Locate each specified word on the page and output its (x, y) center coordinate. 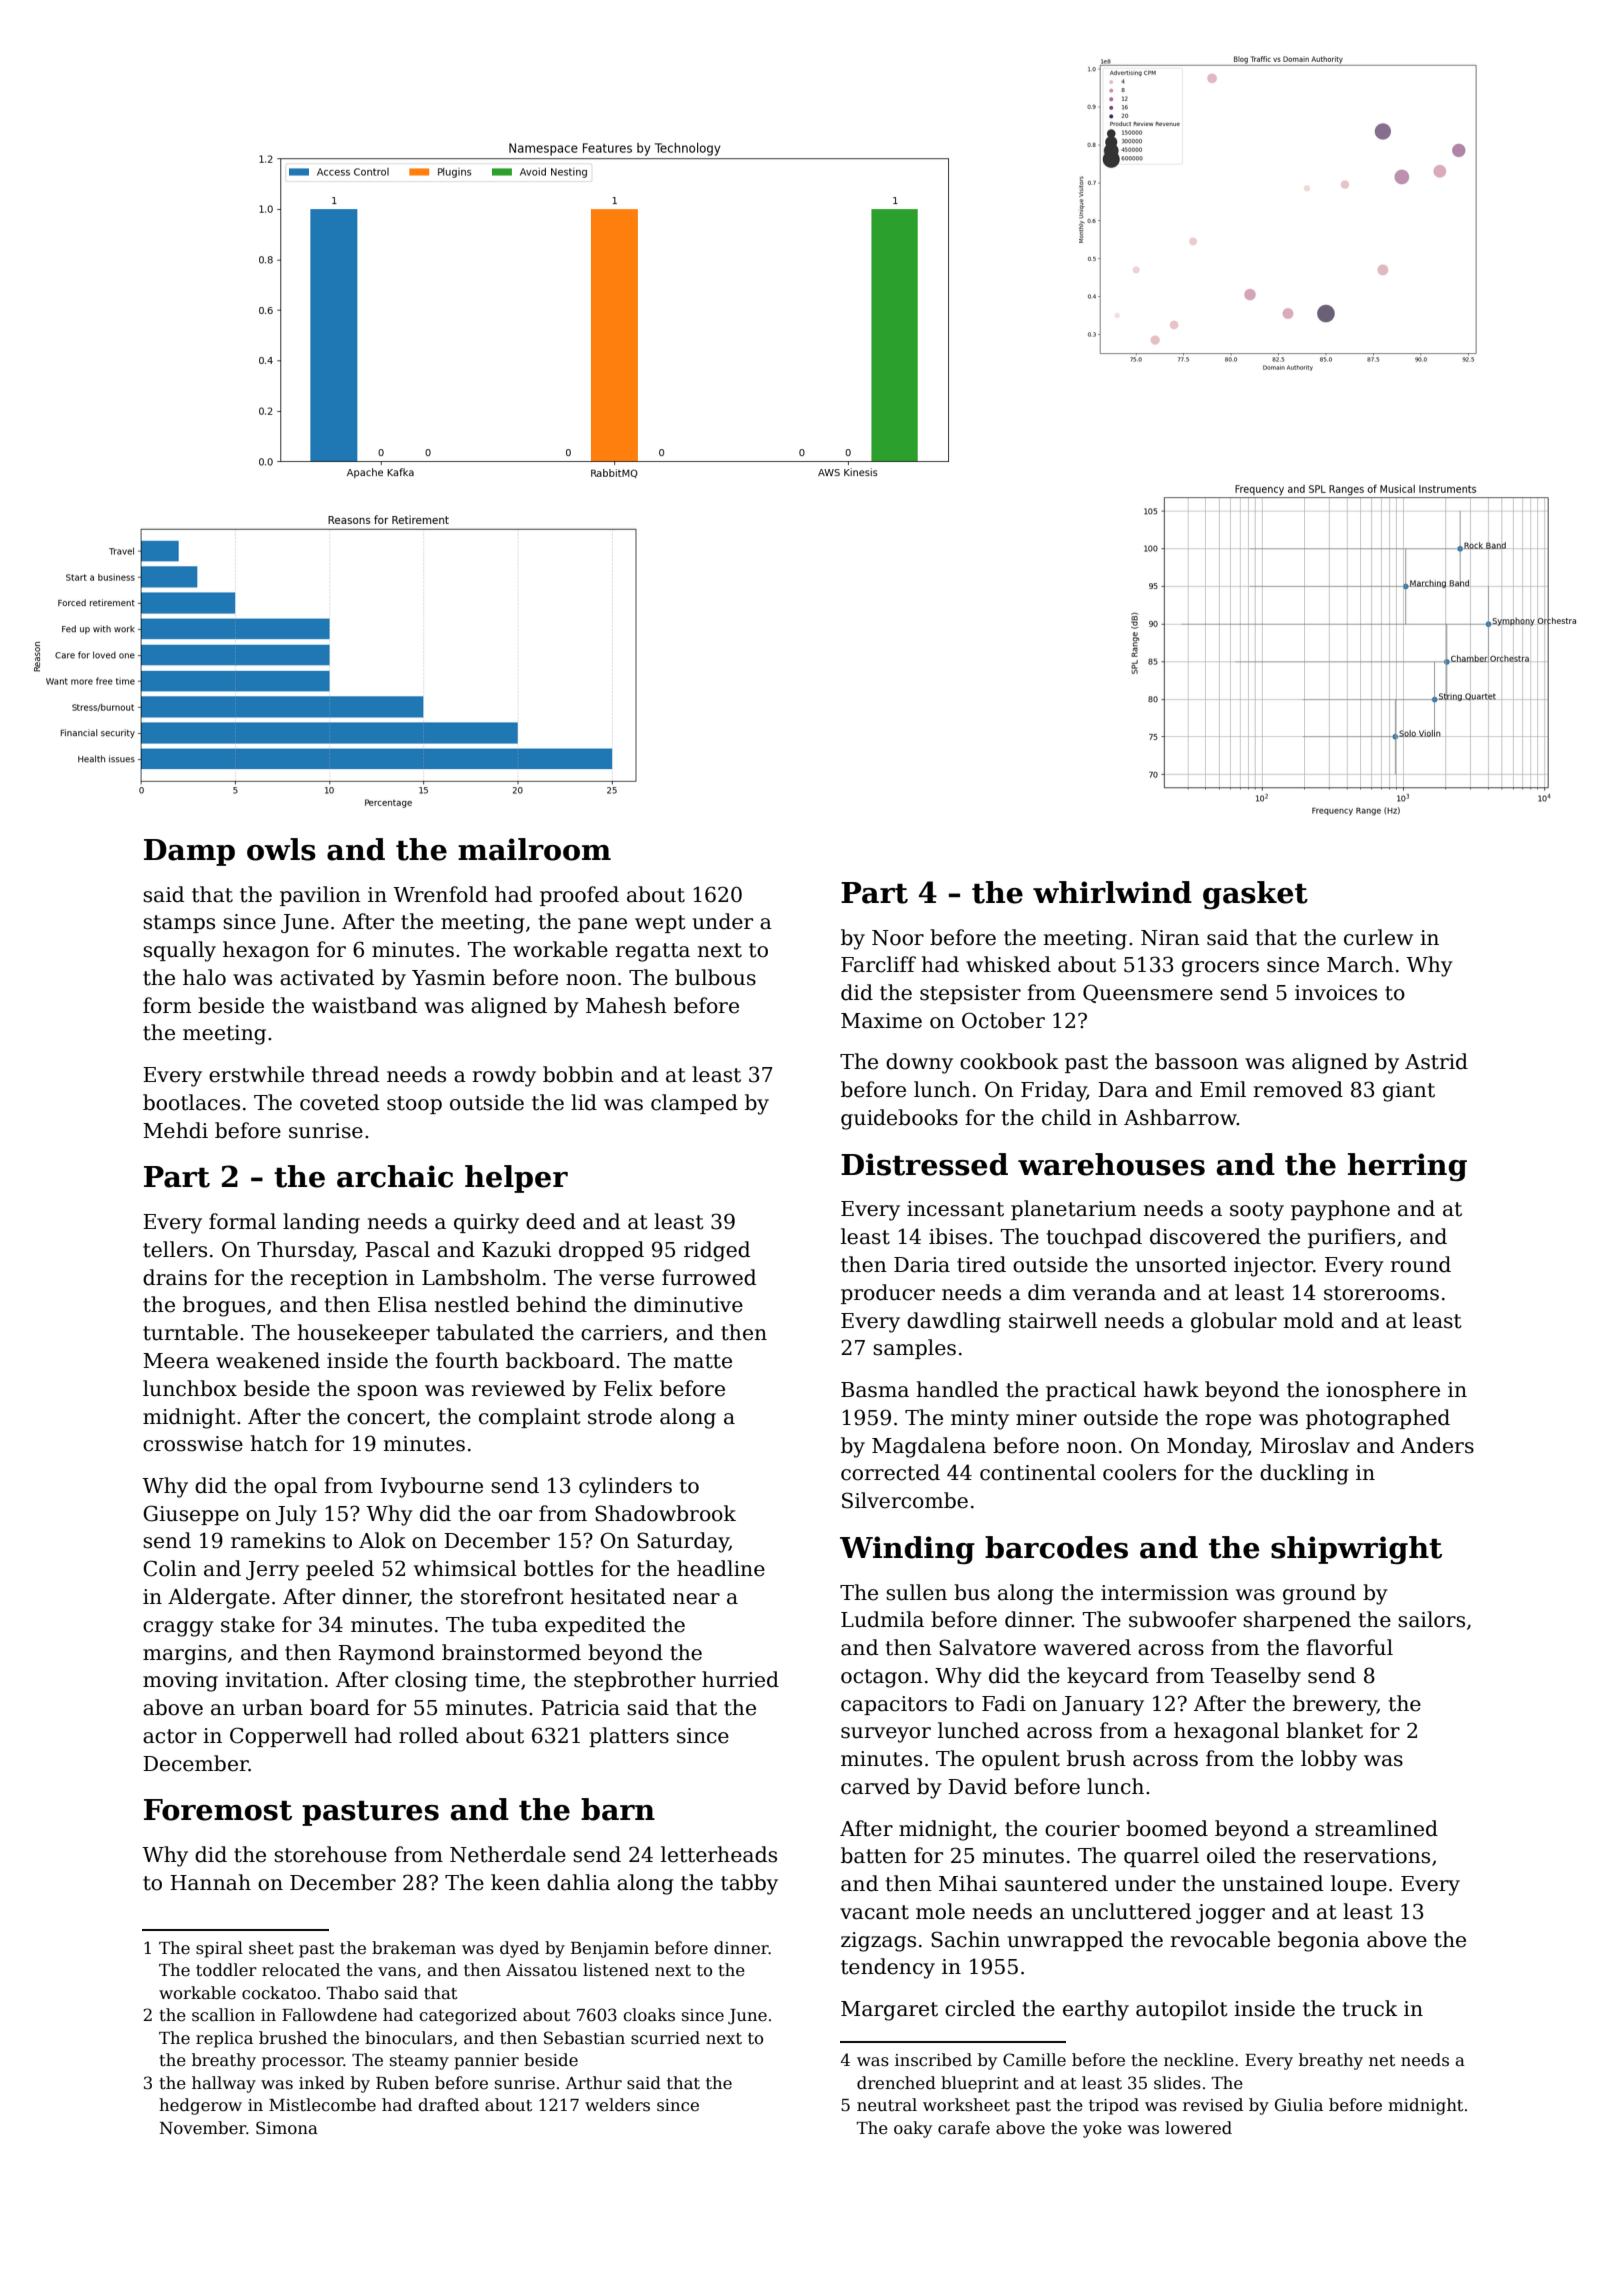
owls (281, 849)
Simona (287, 2128)
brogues (224, 1306)
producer (888, 1294)
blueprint (980, 2084)
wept (660, 924)
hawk (1171, 1389)
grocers (1220, 969)
